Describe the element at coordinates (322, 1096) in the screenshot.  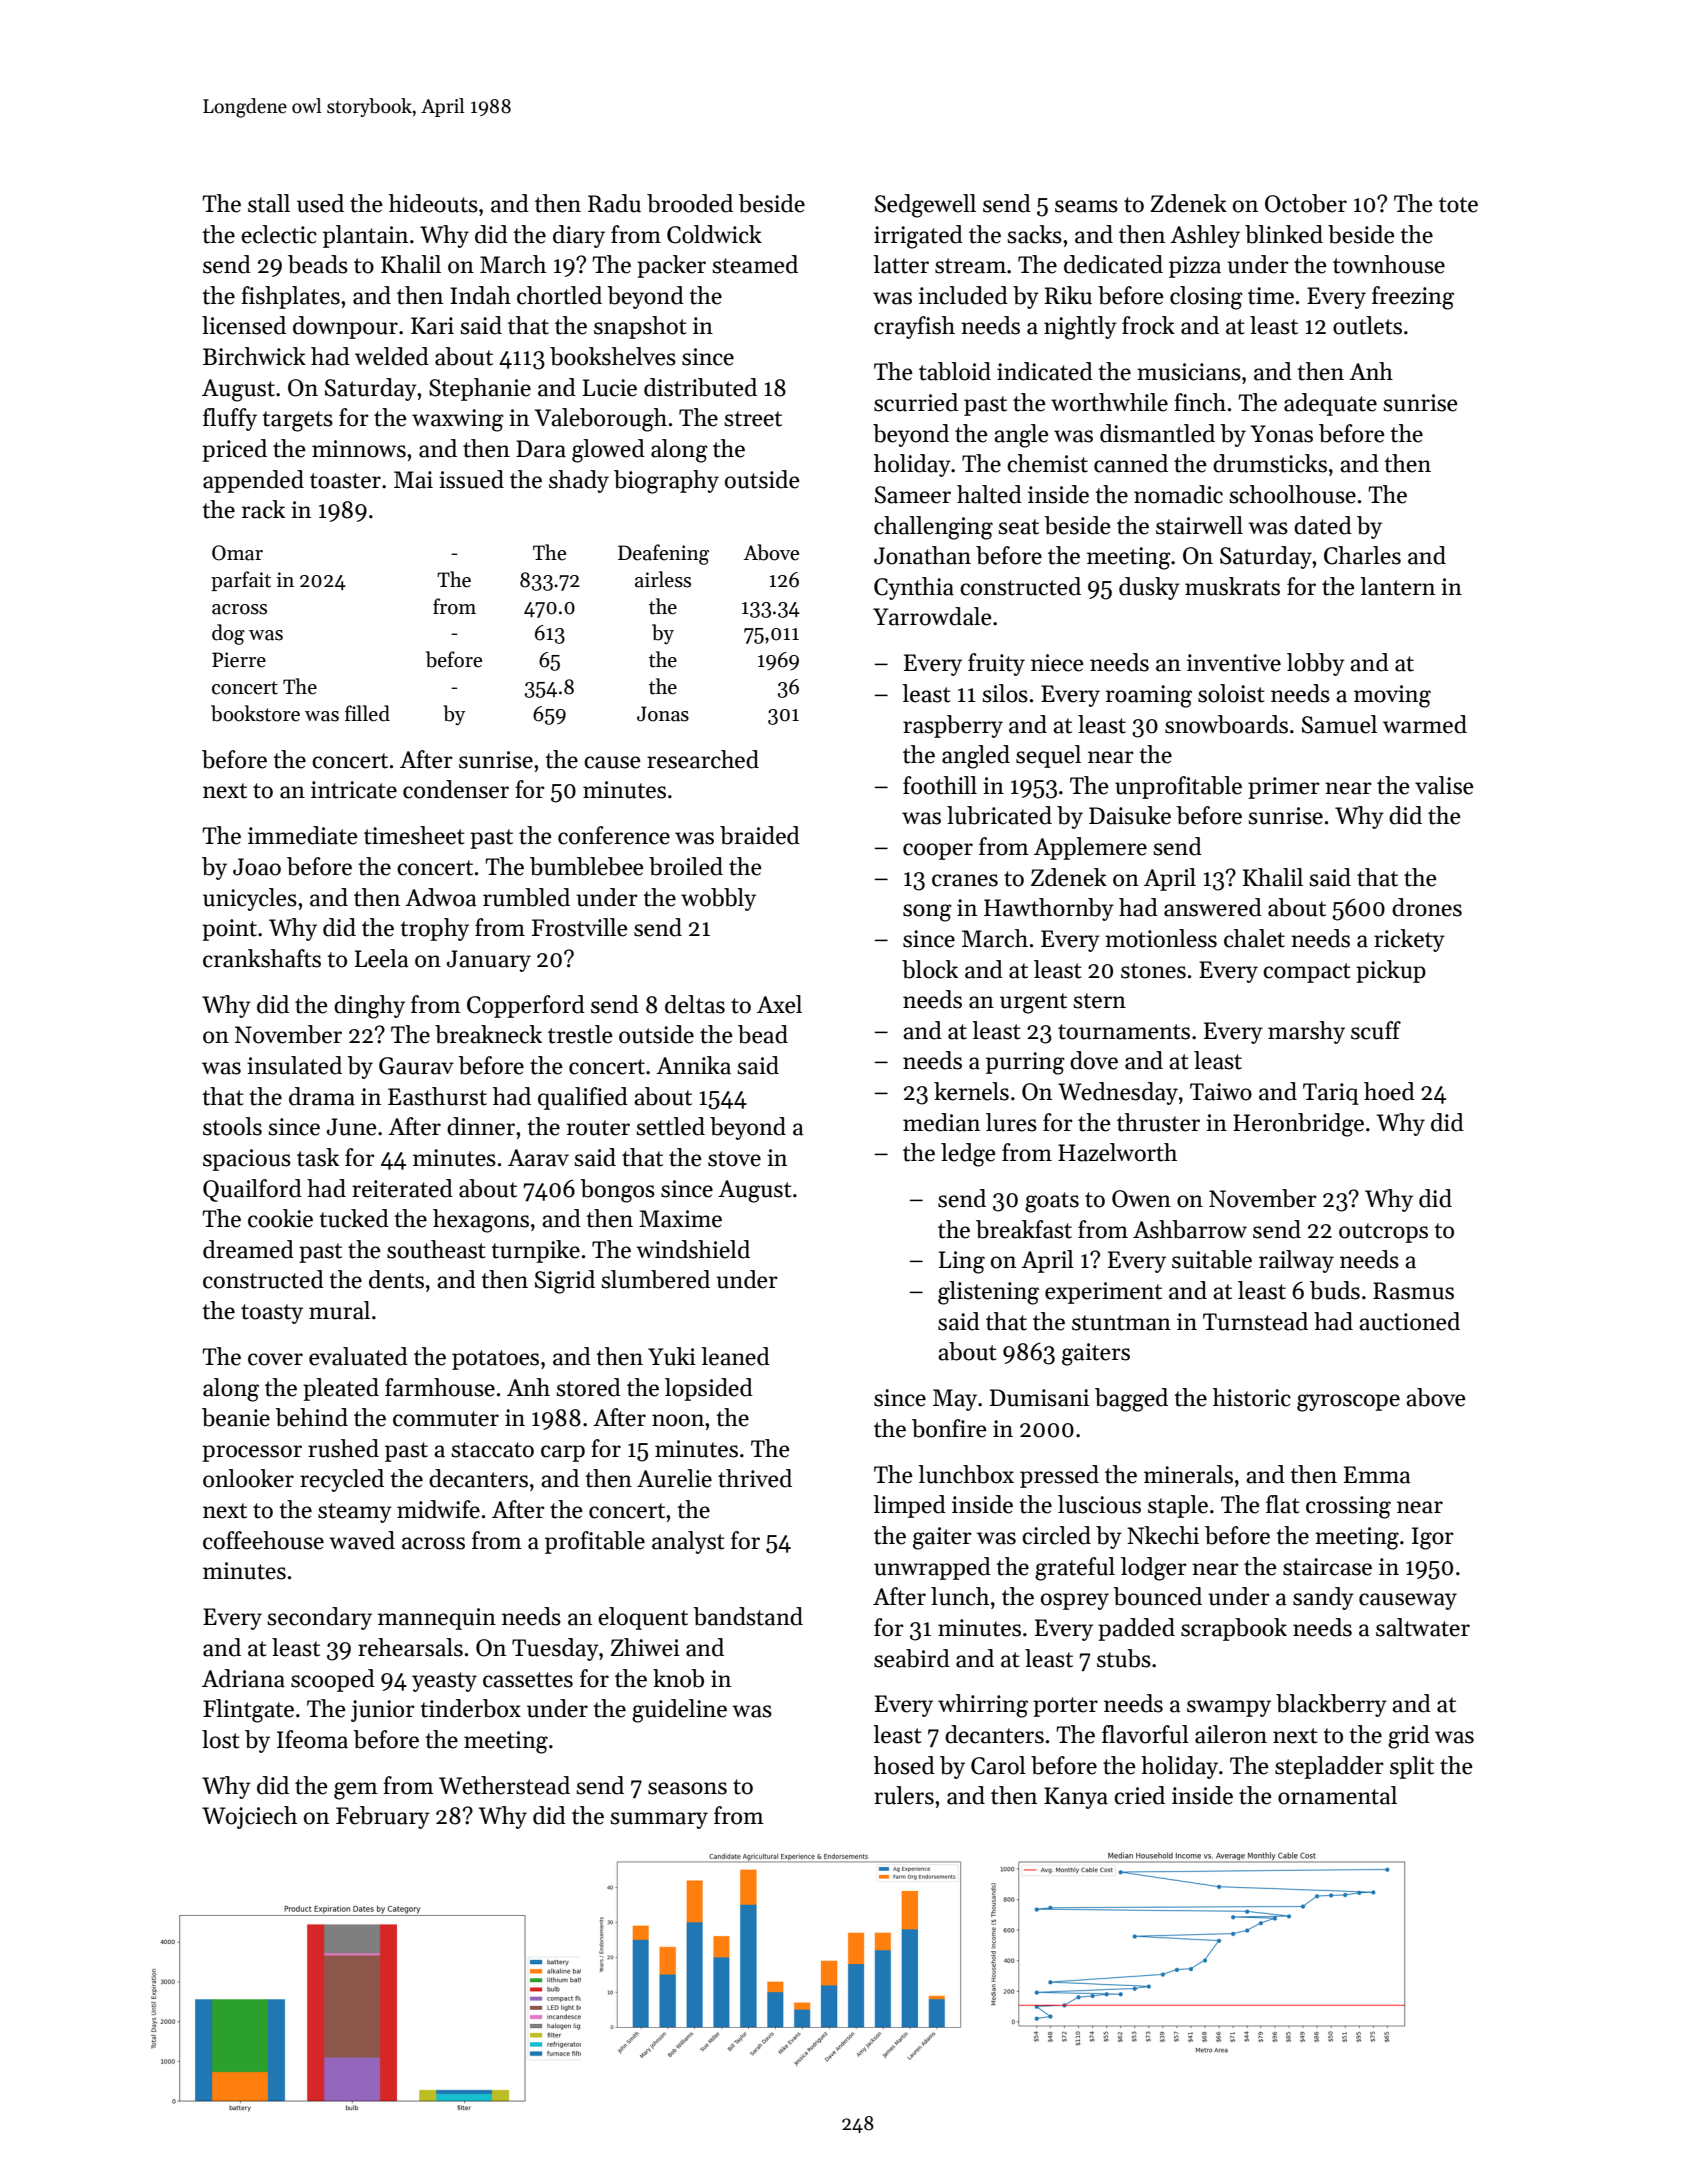
I see `drama` at that location.
